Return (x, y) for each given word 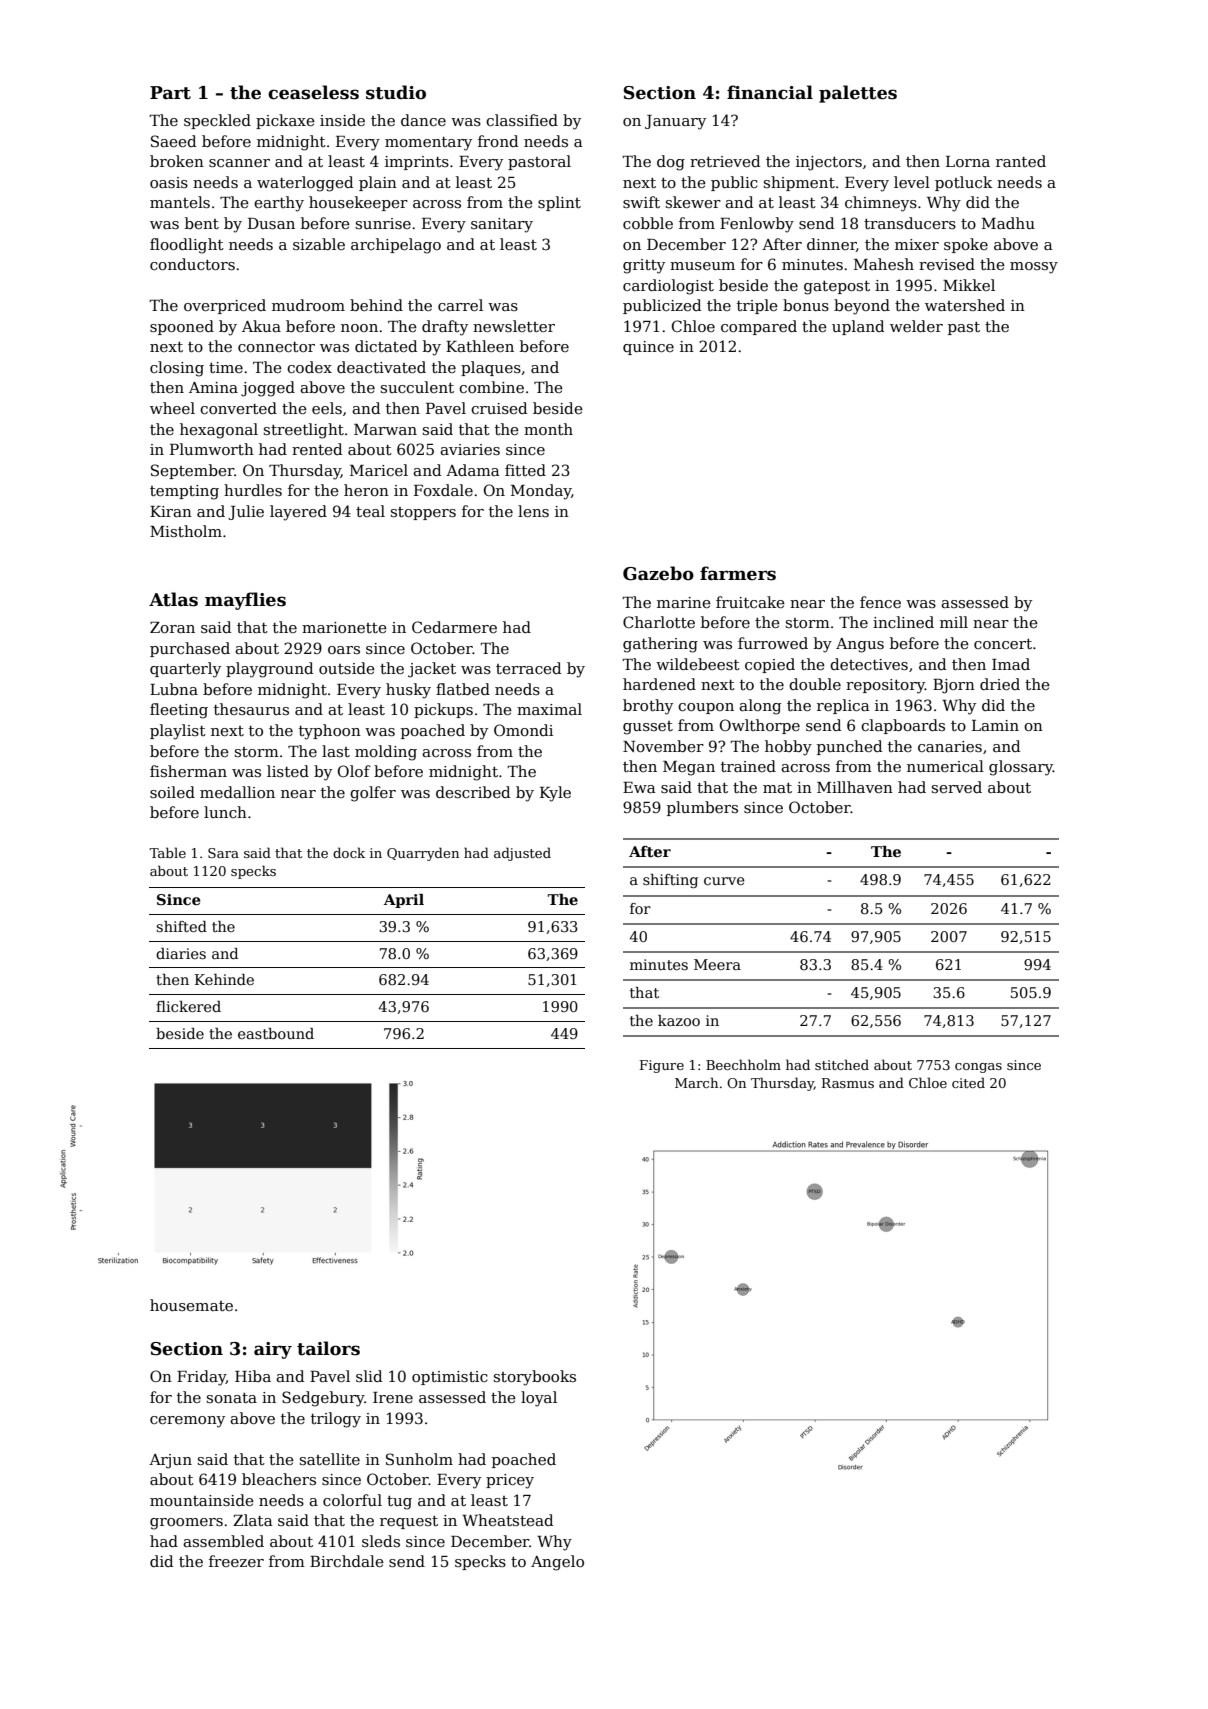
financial (770, 92)
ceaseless (313, 92)
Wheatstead (508, 1520)
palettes (858, 94)
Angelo (557, 1563)
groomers (186, 1524)
